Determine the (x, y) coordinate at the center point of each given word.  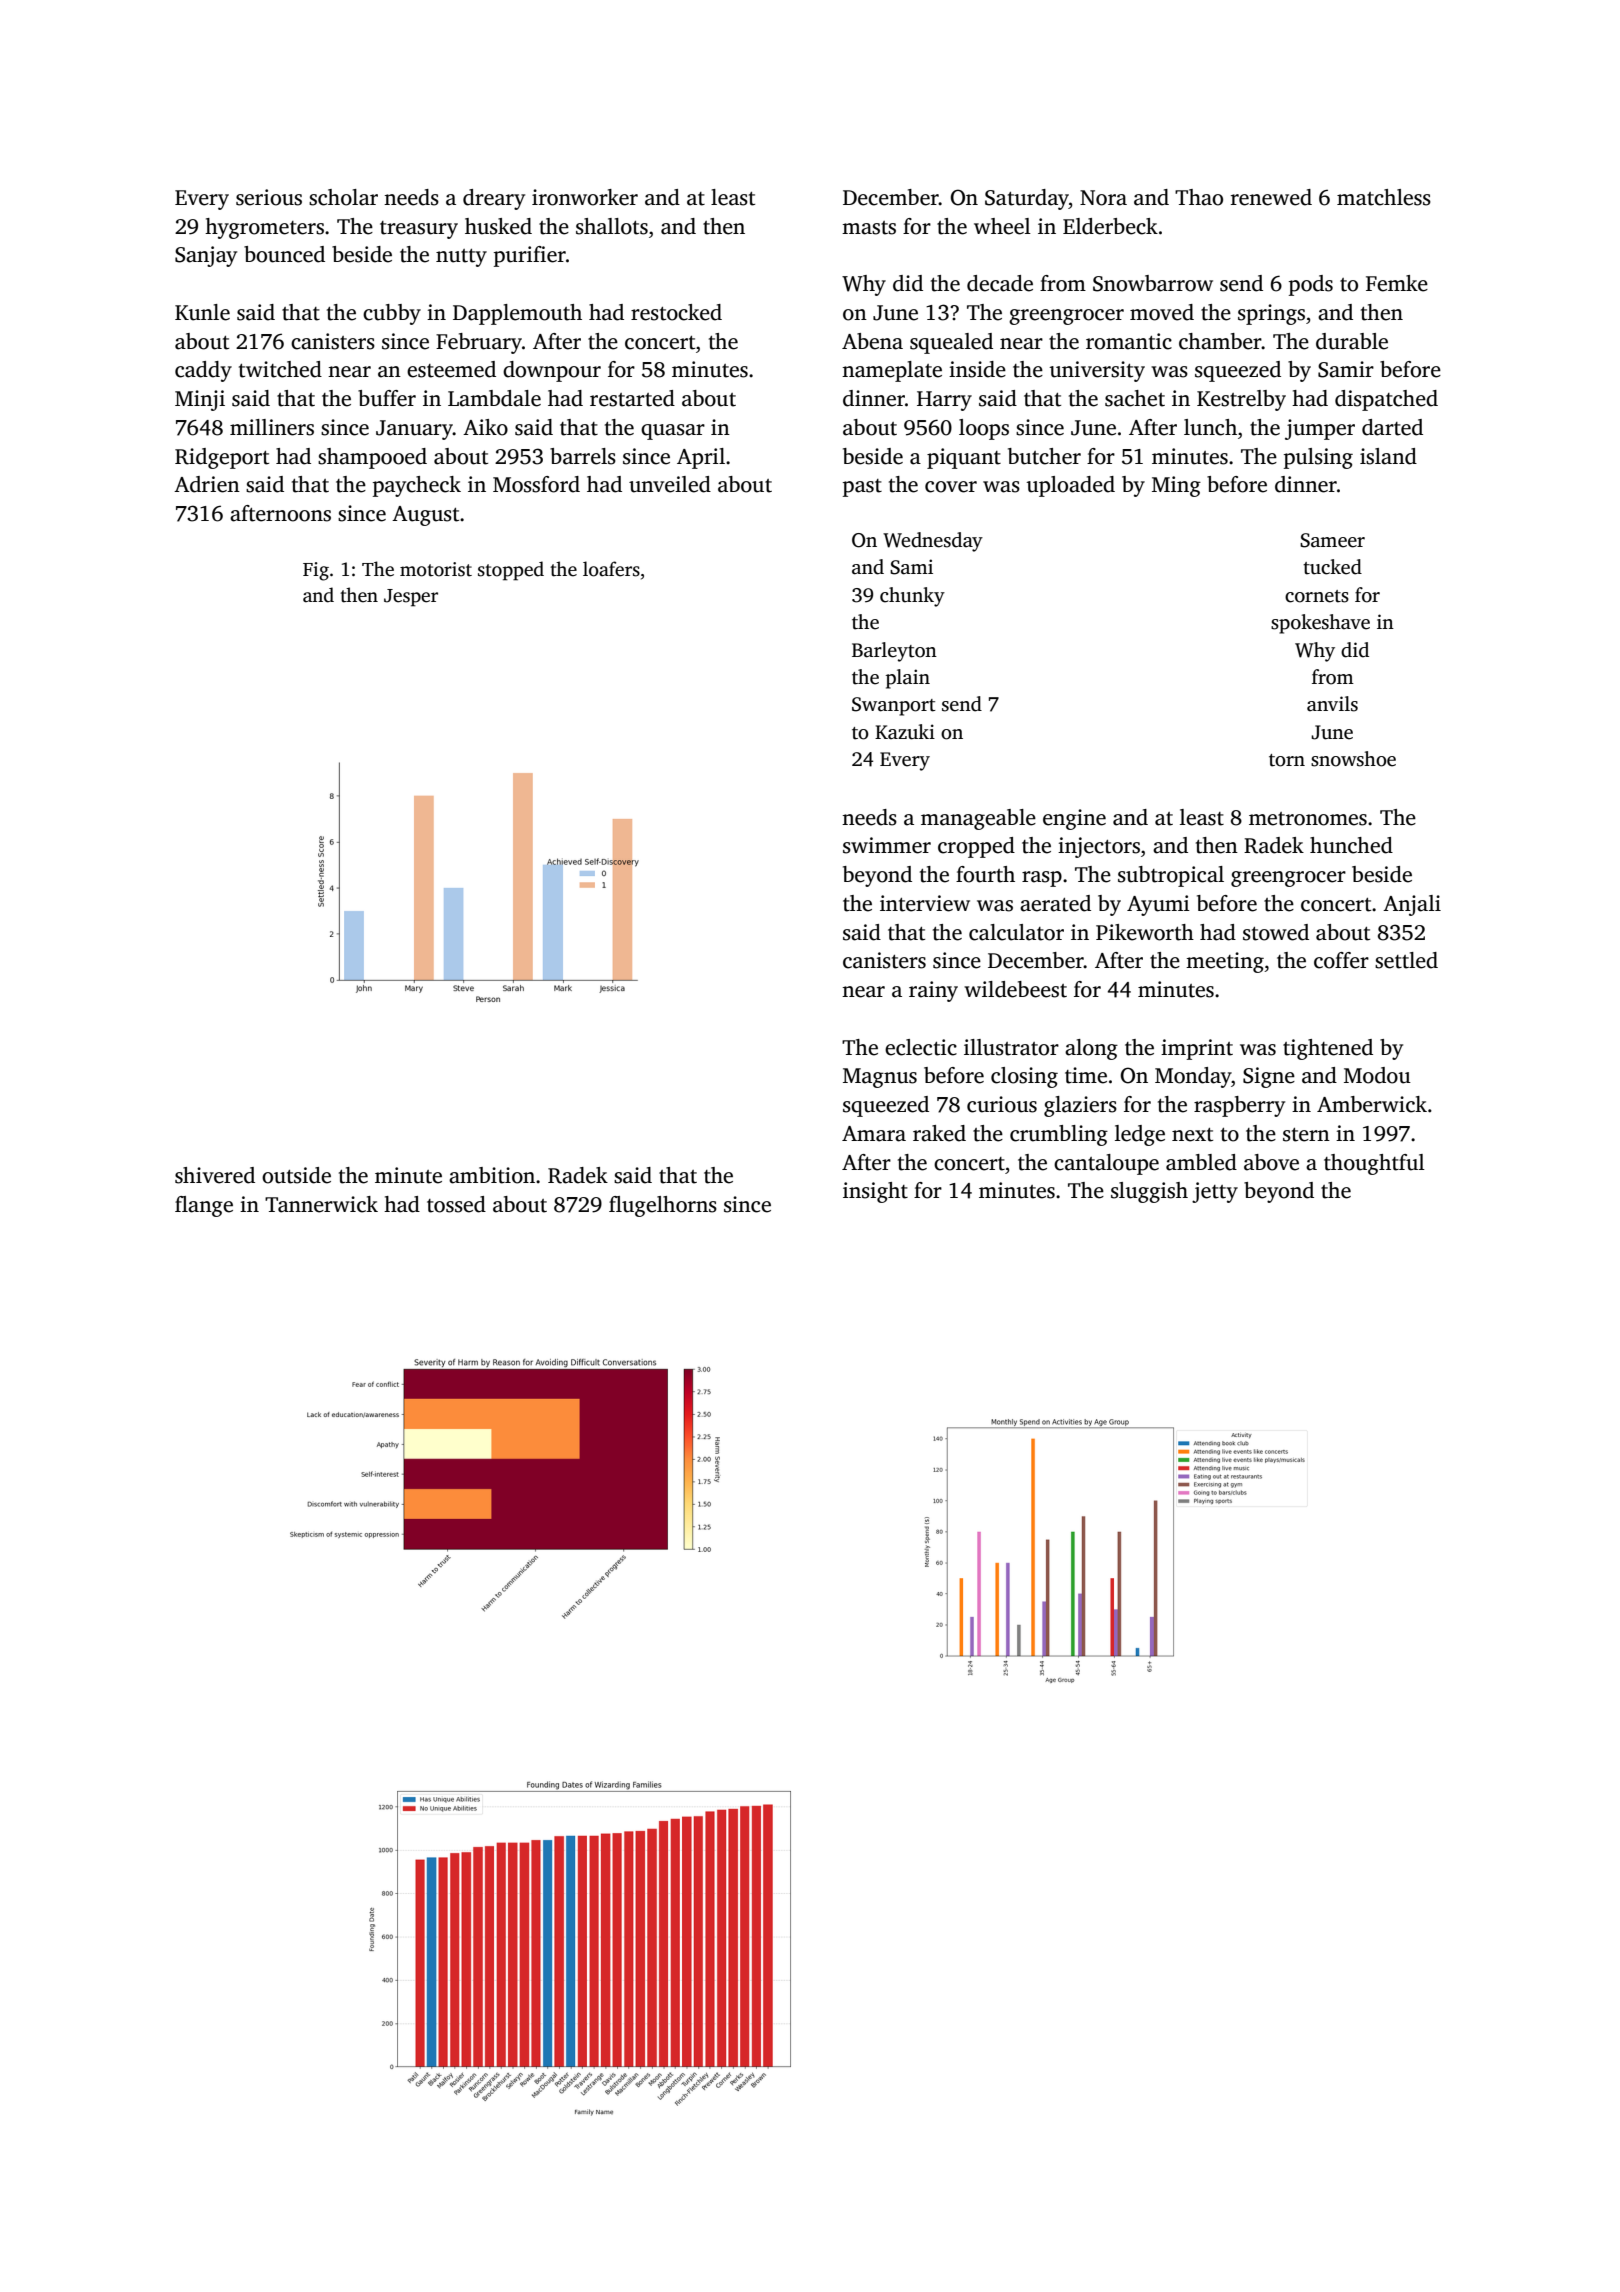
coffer (1341, 960)
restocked (676, 312)
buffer (387, 398)
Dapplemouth (517, 314)
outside (296, 1175)
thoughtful (1374, 1164)
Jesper (411, 598)
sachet (1135, 398)
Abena (872, 341)
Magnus (880, 1078)
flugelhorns (663, 1206)
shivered (215, 1175)
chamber (1220, 341)
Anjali (1412, 905)
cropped (976, 847)
